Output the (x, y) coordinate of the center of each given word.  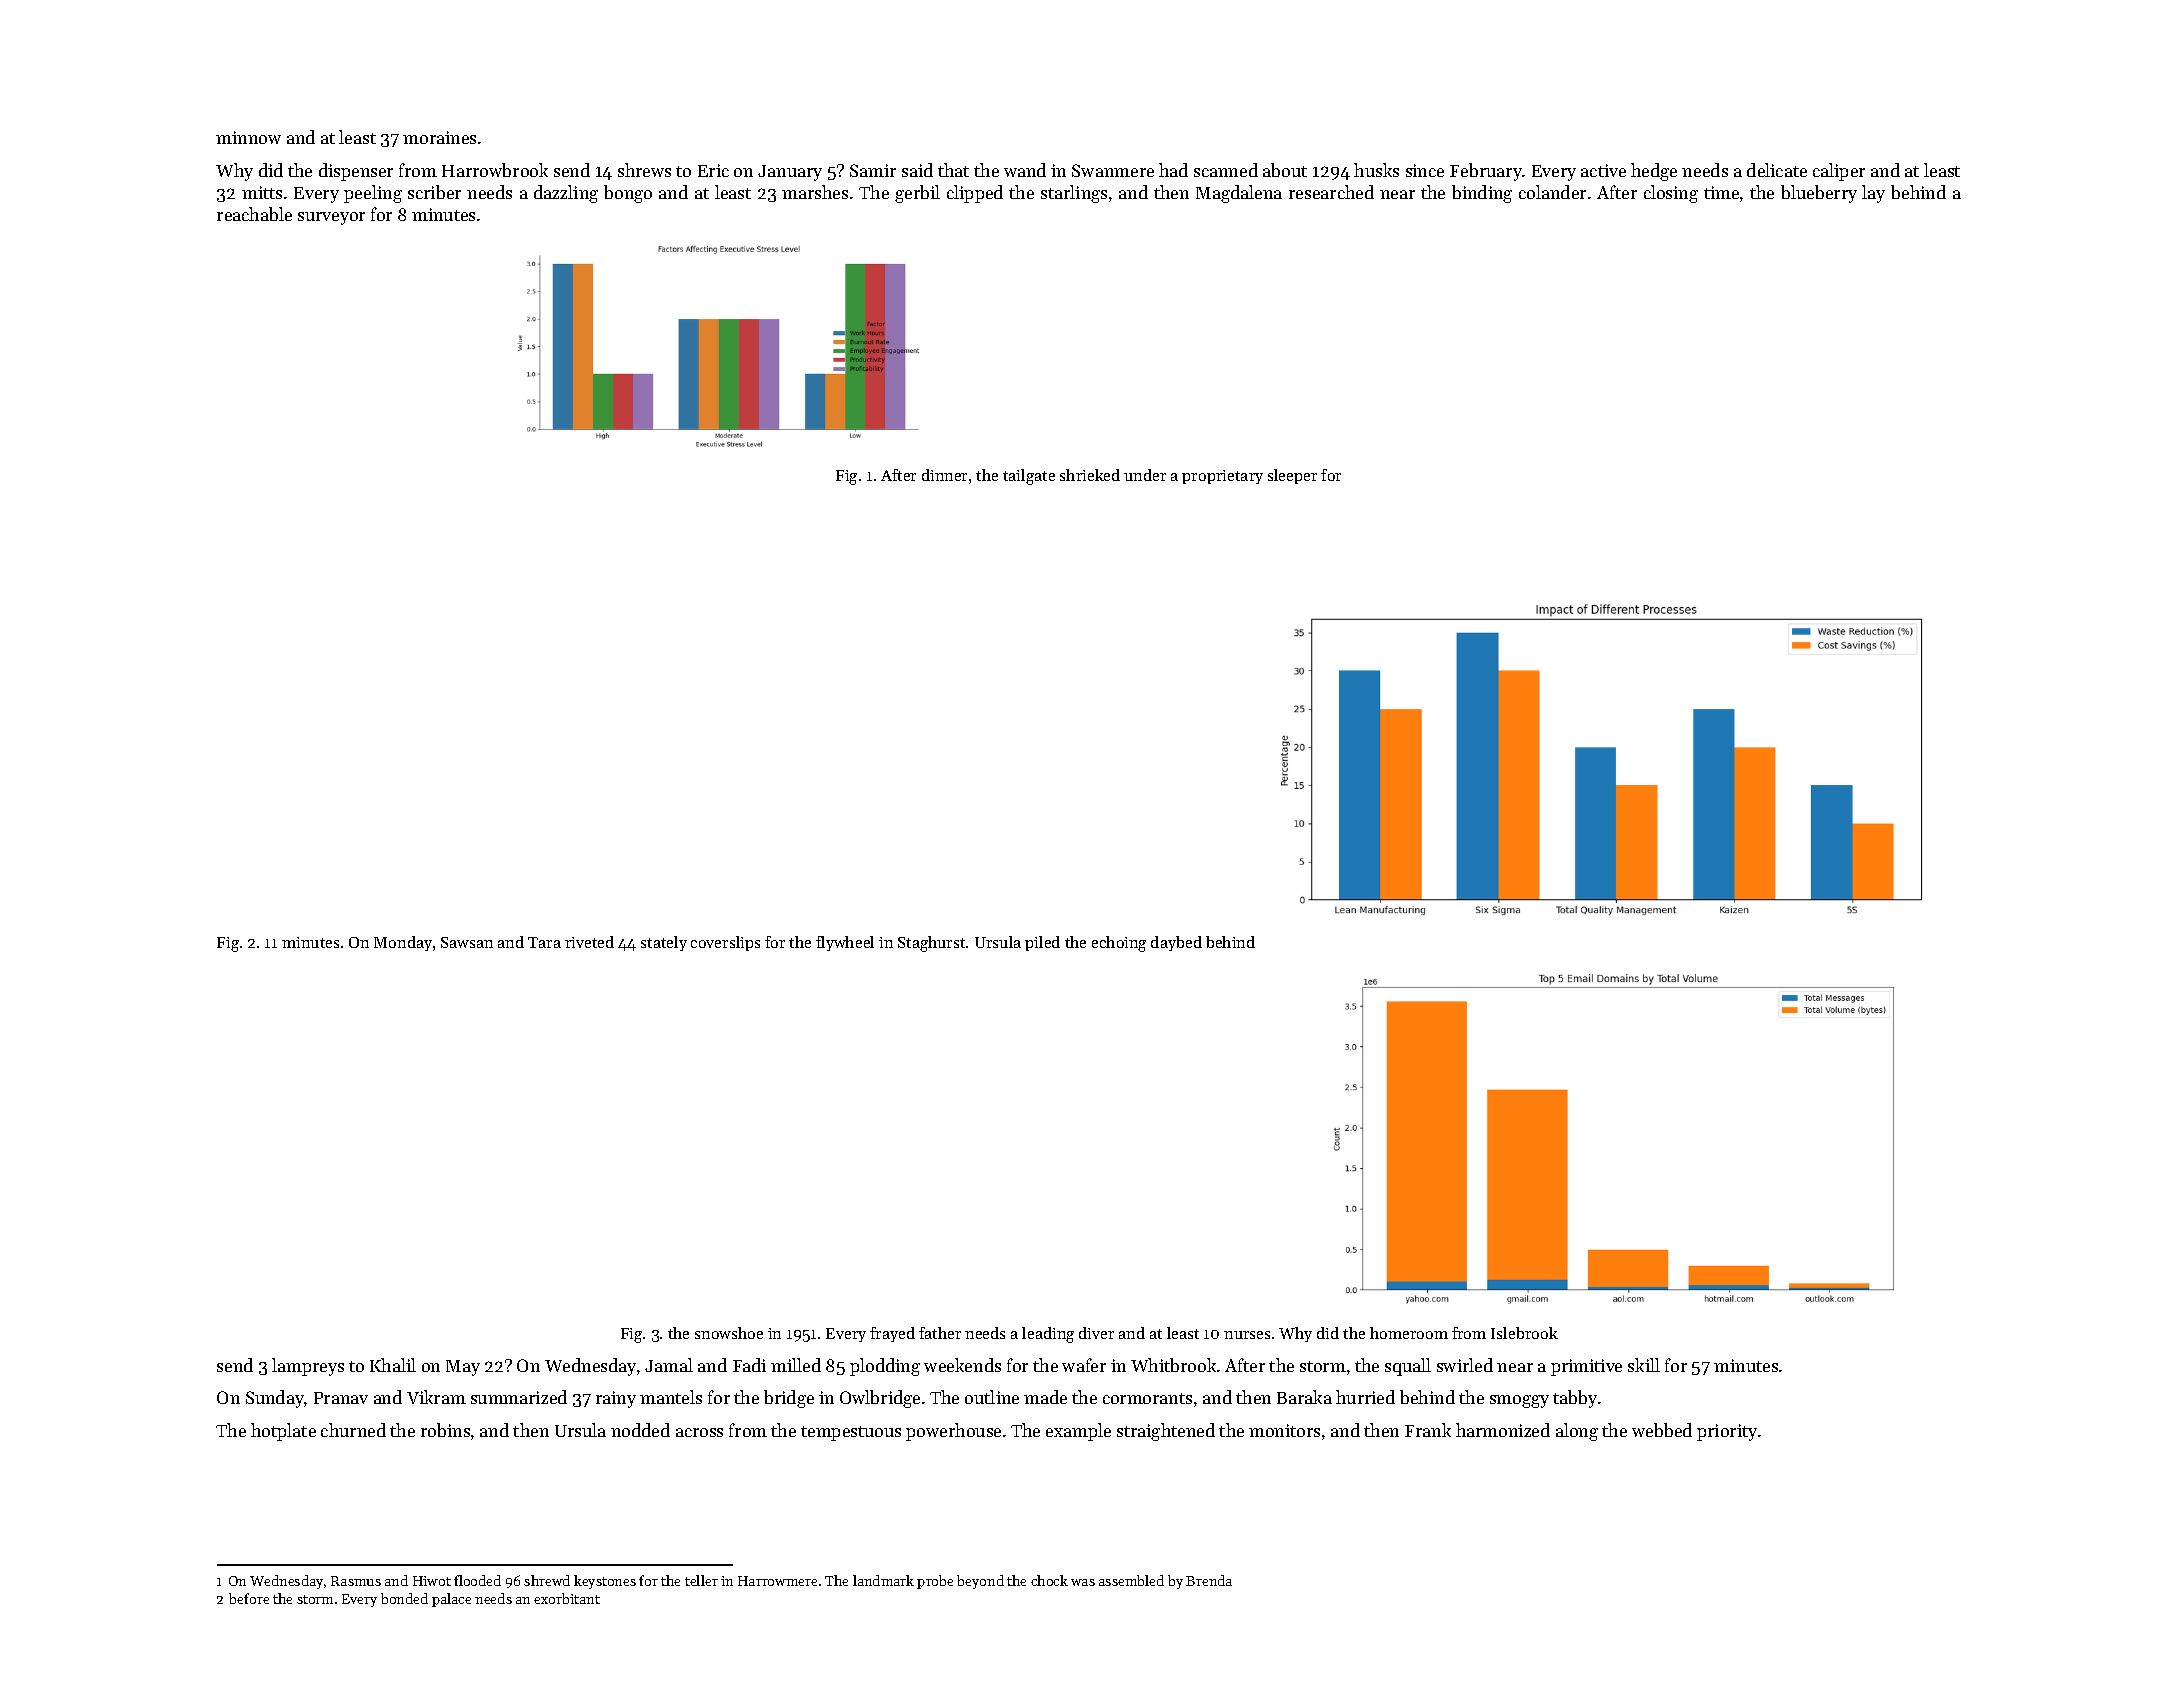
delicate (1777, 170)
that (953, 170)
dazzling (566, 194)
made (1045, 1397)
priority (1727, 1432)
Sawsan (467, 942)
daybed (1176, 943)
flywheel (845, 943)
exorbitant (567, 1598)
